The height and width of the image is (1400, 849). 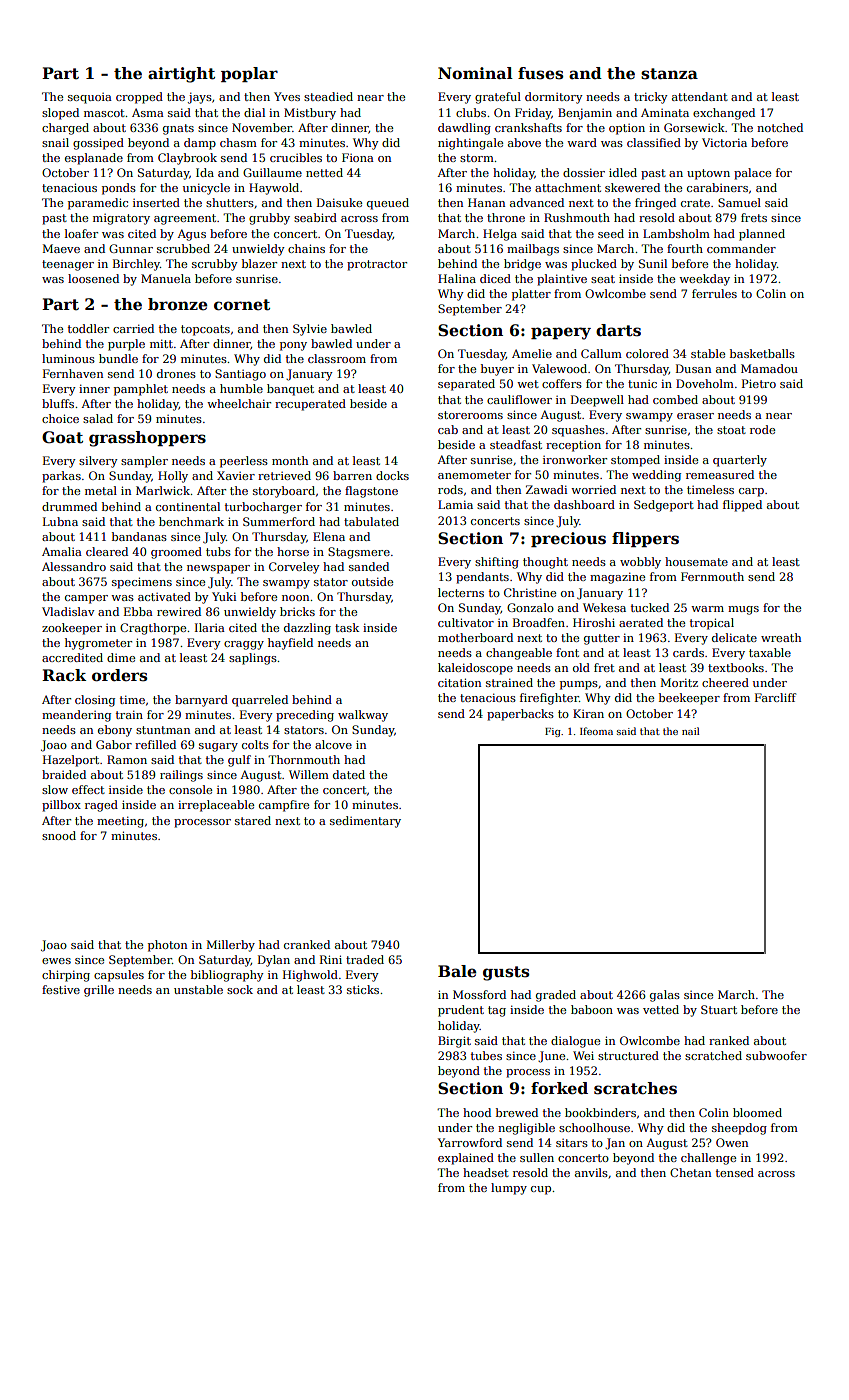 I want to click on teenager, so click(x=68, y=265).
